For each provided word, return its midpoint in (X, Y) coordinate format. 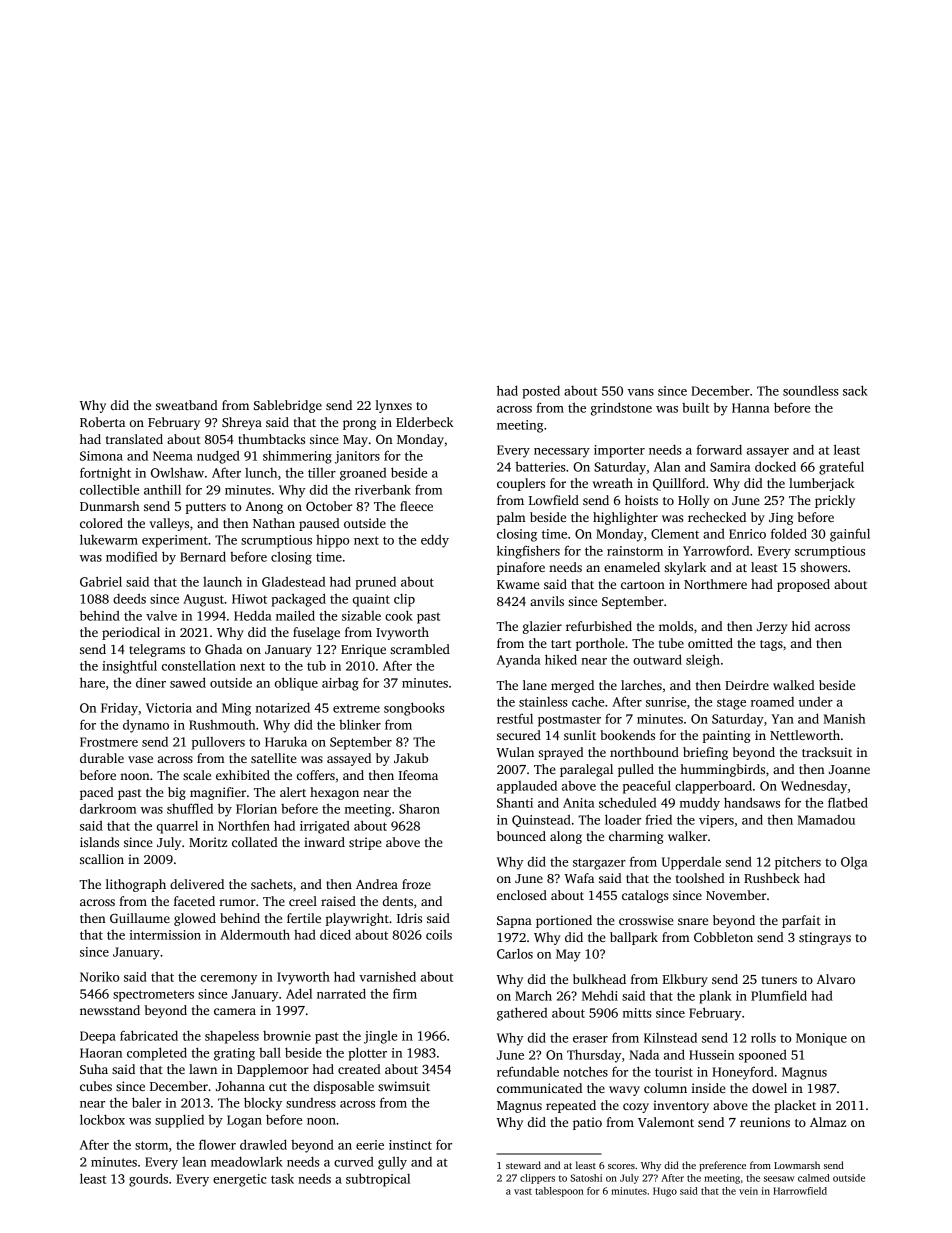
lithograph (136, 885)
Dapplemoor (273, 1070)
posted (541, 392)
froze (416, 884)
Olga (854, 863)
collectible (109, 489)
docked (775, 466)
